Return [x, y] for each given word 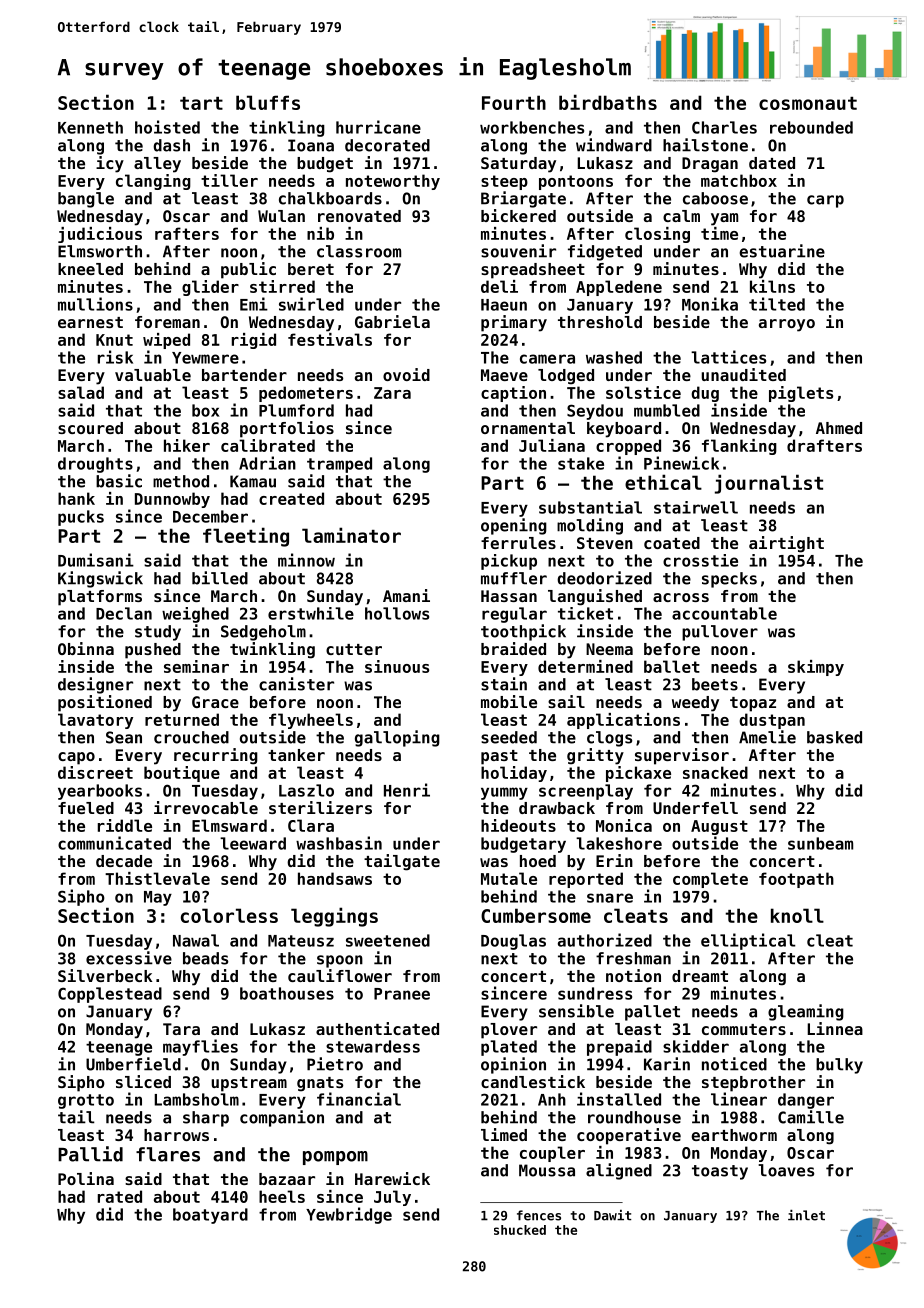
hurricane [378, 127]
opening [514, 526]
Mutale [509, 878]
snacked [715, 772]
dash [171, 145]
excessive [129, 958]
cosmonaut [808, 103]
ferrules [518, 543]
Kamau [253, 481]
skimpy [816, 668]
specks [729, 580]
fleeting [246, 537]
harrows [176, 1135]
